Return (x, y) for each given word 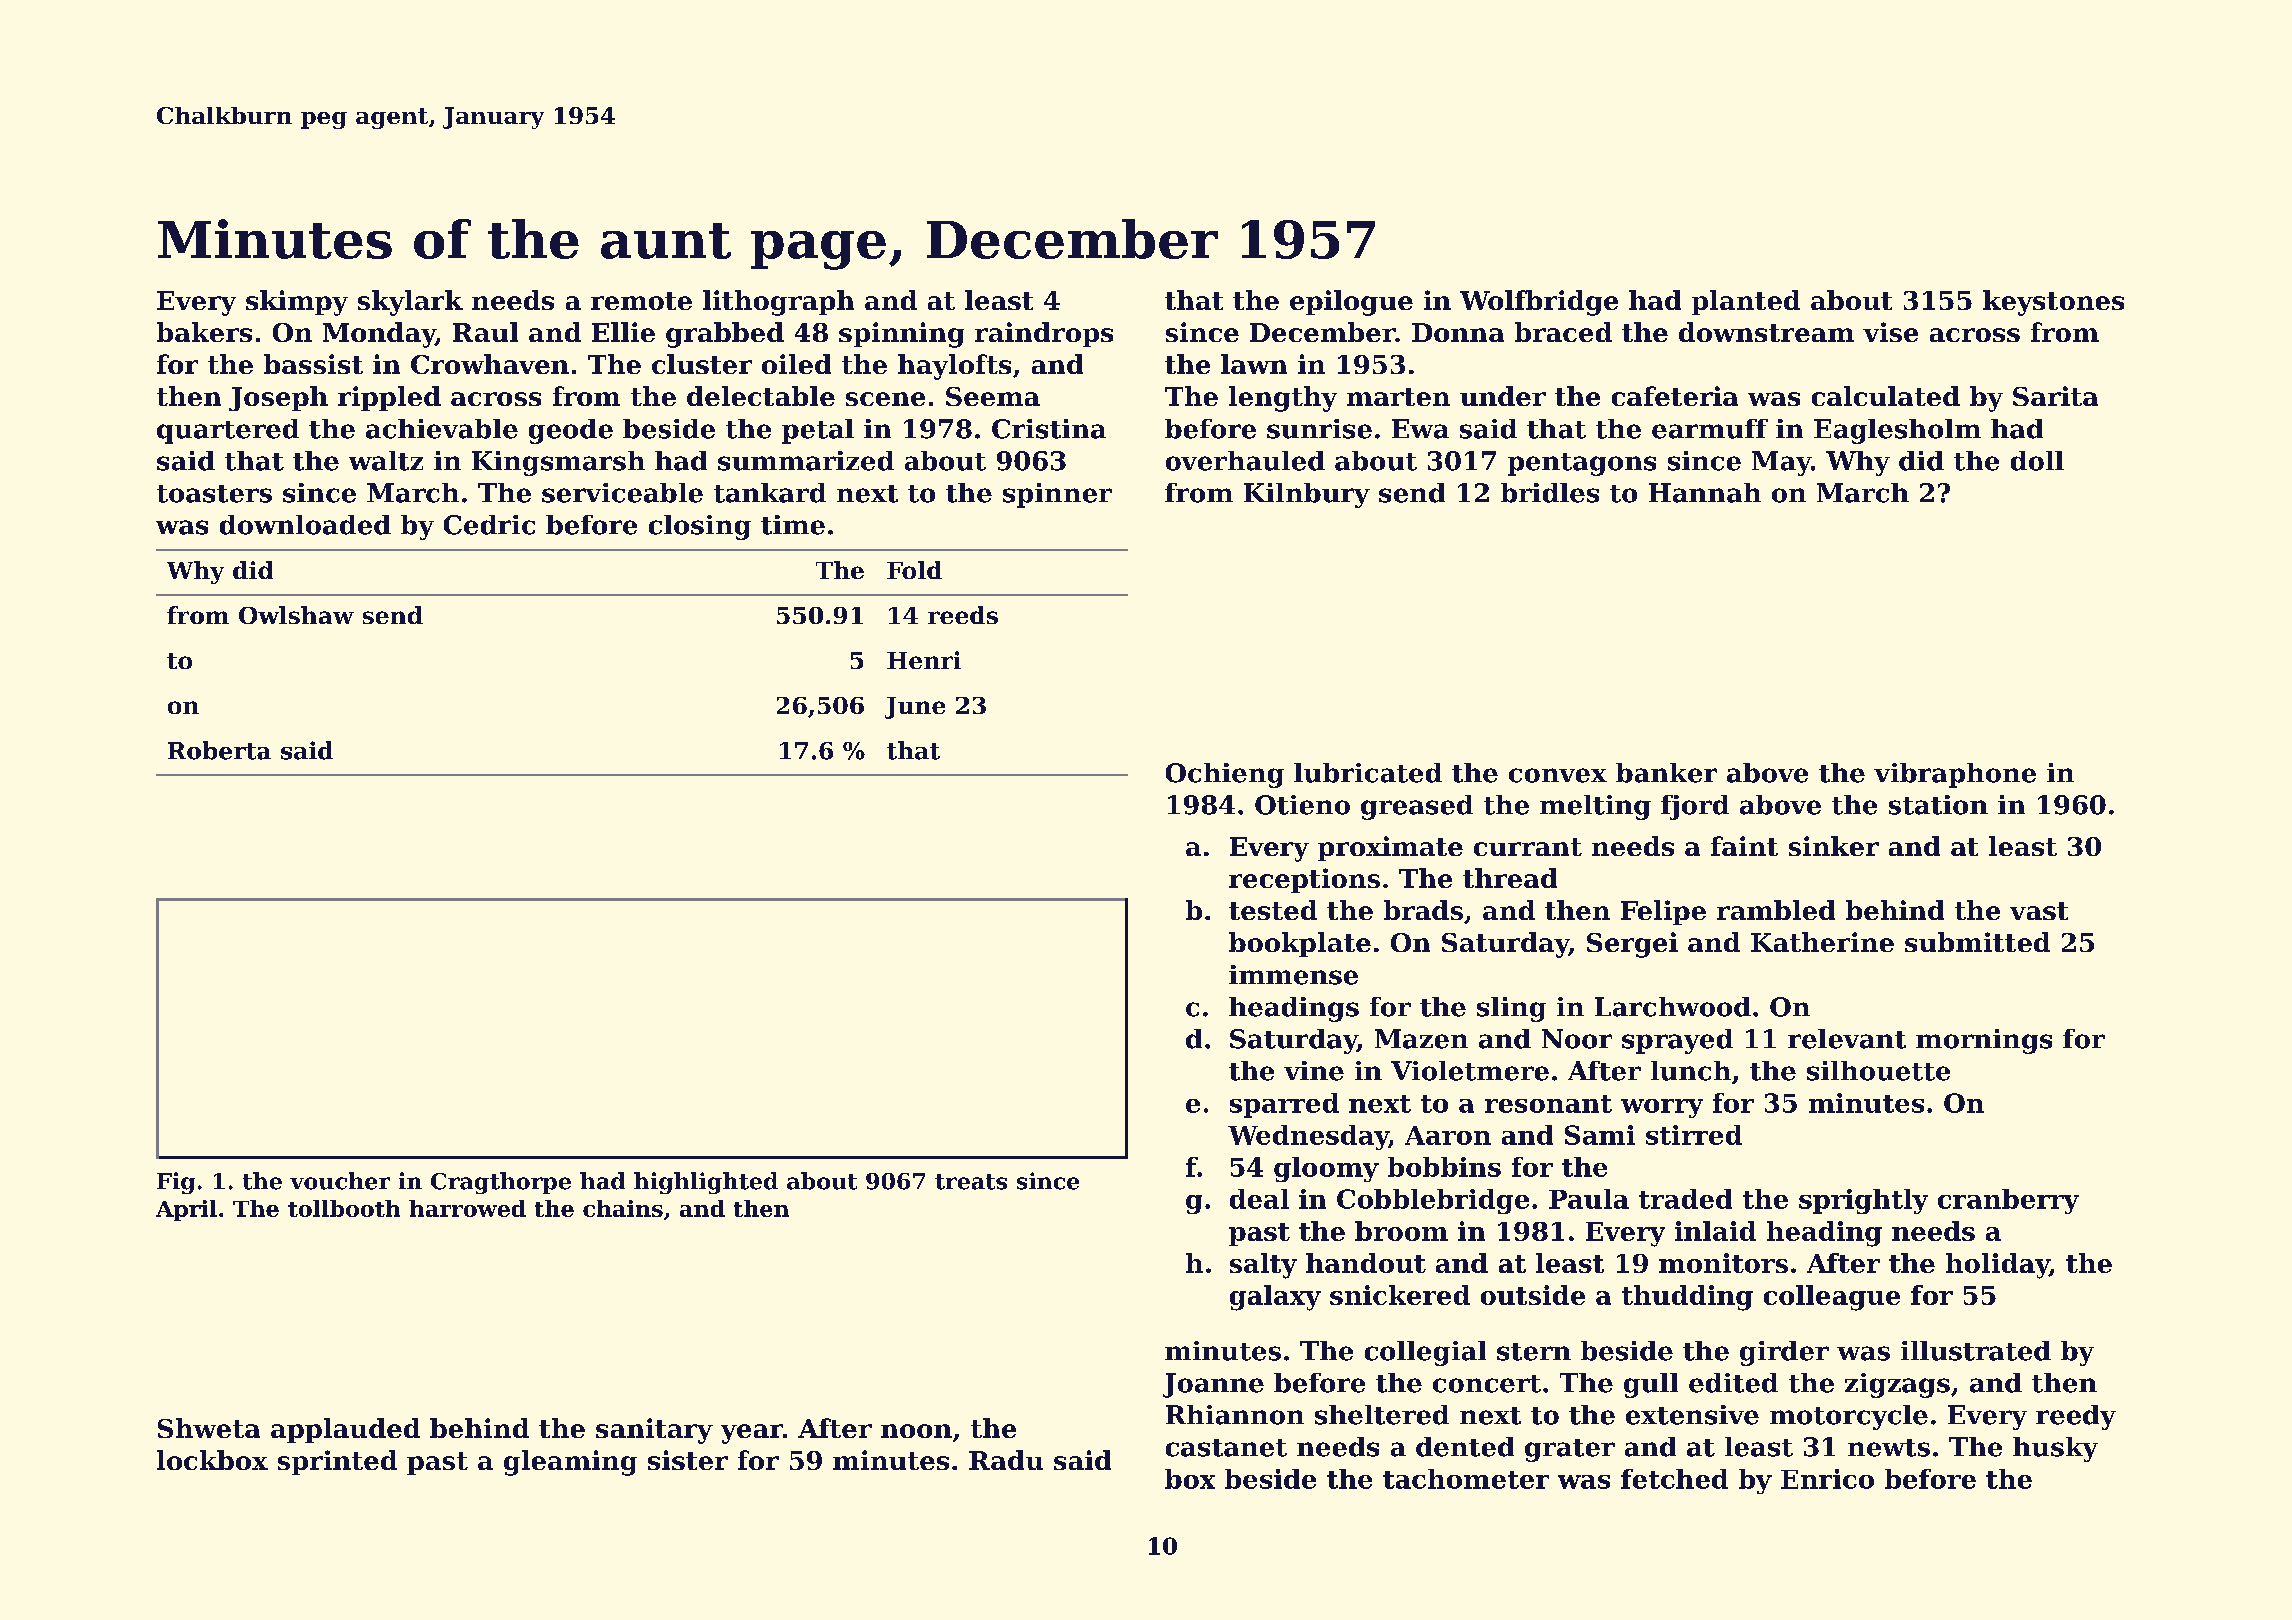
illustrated (1976, 1351)
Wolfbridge (1539, 303)
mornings (1984, 1041)
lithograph (778, 303)
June (915, 708)
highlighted (706, 1183)
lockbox (212, 1460)
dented (1465, 1447)
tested (1273, 910)
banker (1666, 773)
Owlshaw (296, 615)
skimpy (297, 303)
